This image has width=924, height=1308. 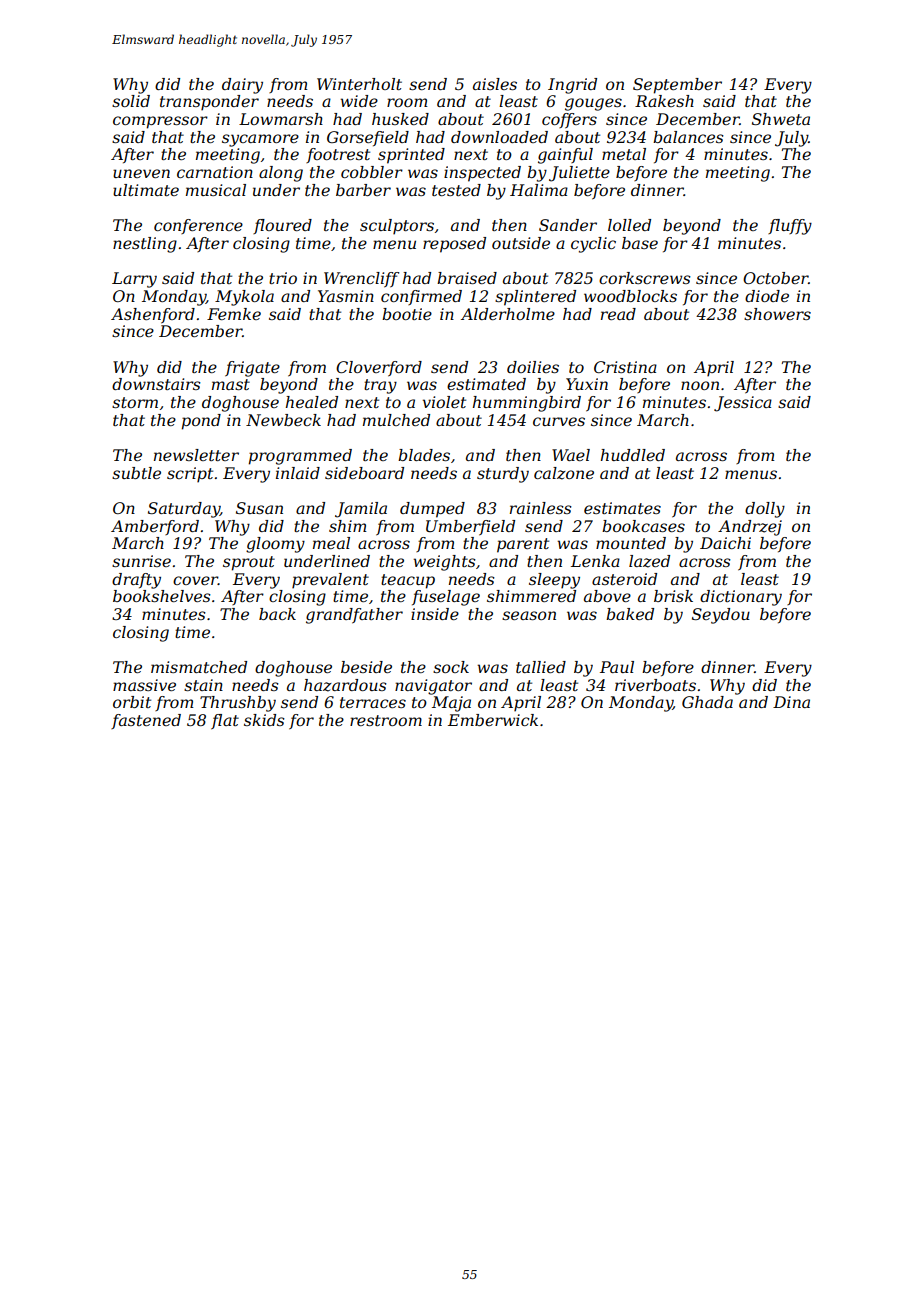 What do you see at coordinates (707, 702) in the image?
I see `Ghada` at bounding box center [707, 702].
